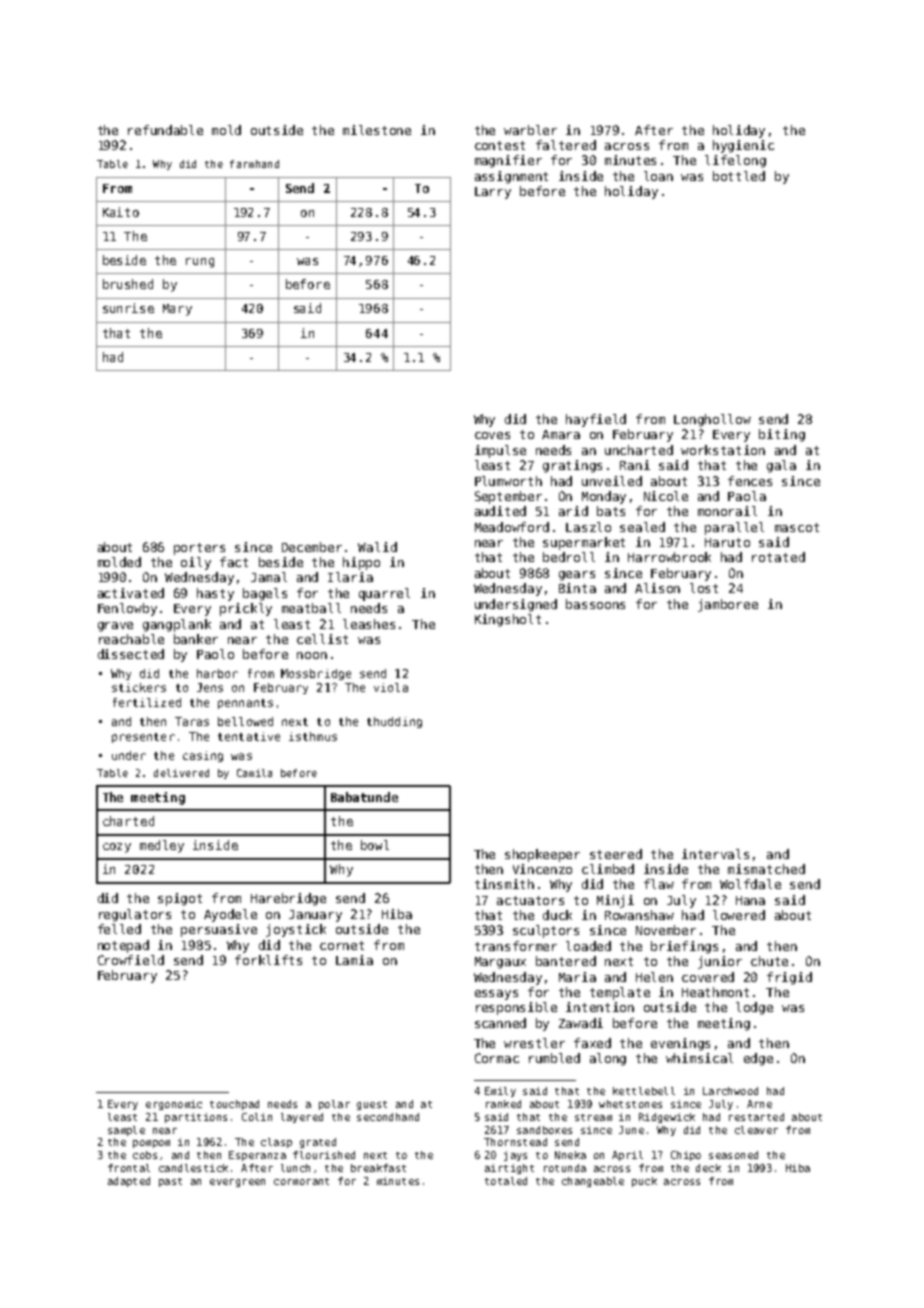 This document has height=1308, width=924. Describe the element at coordinates (712, 420) in the document. I see `Longhollow` at that location.
